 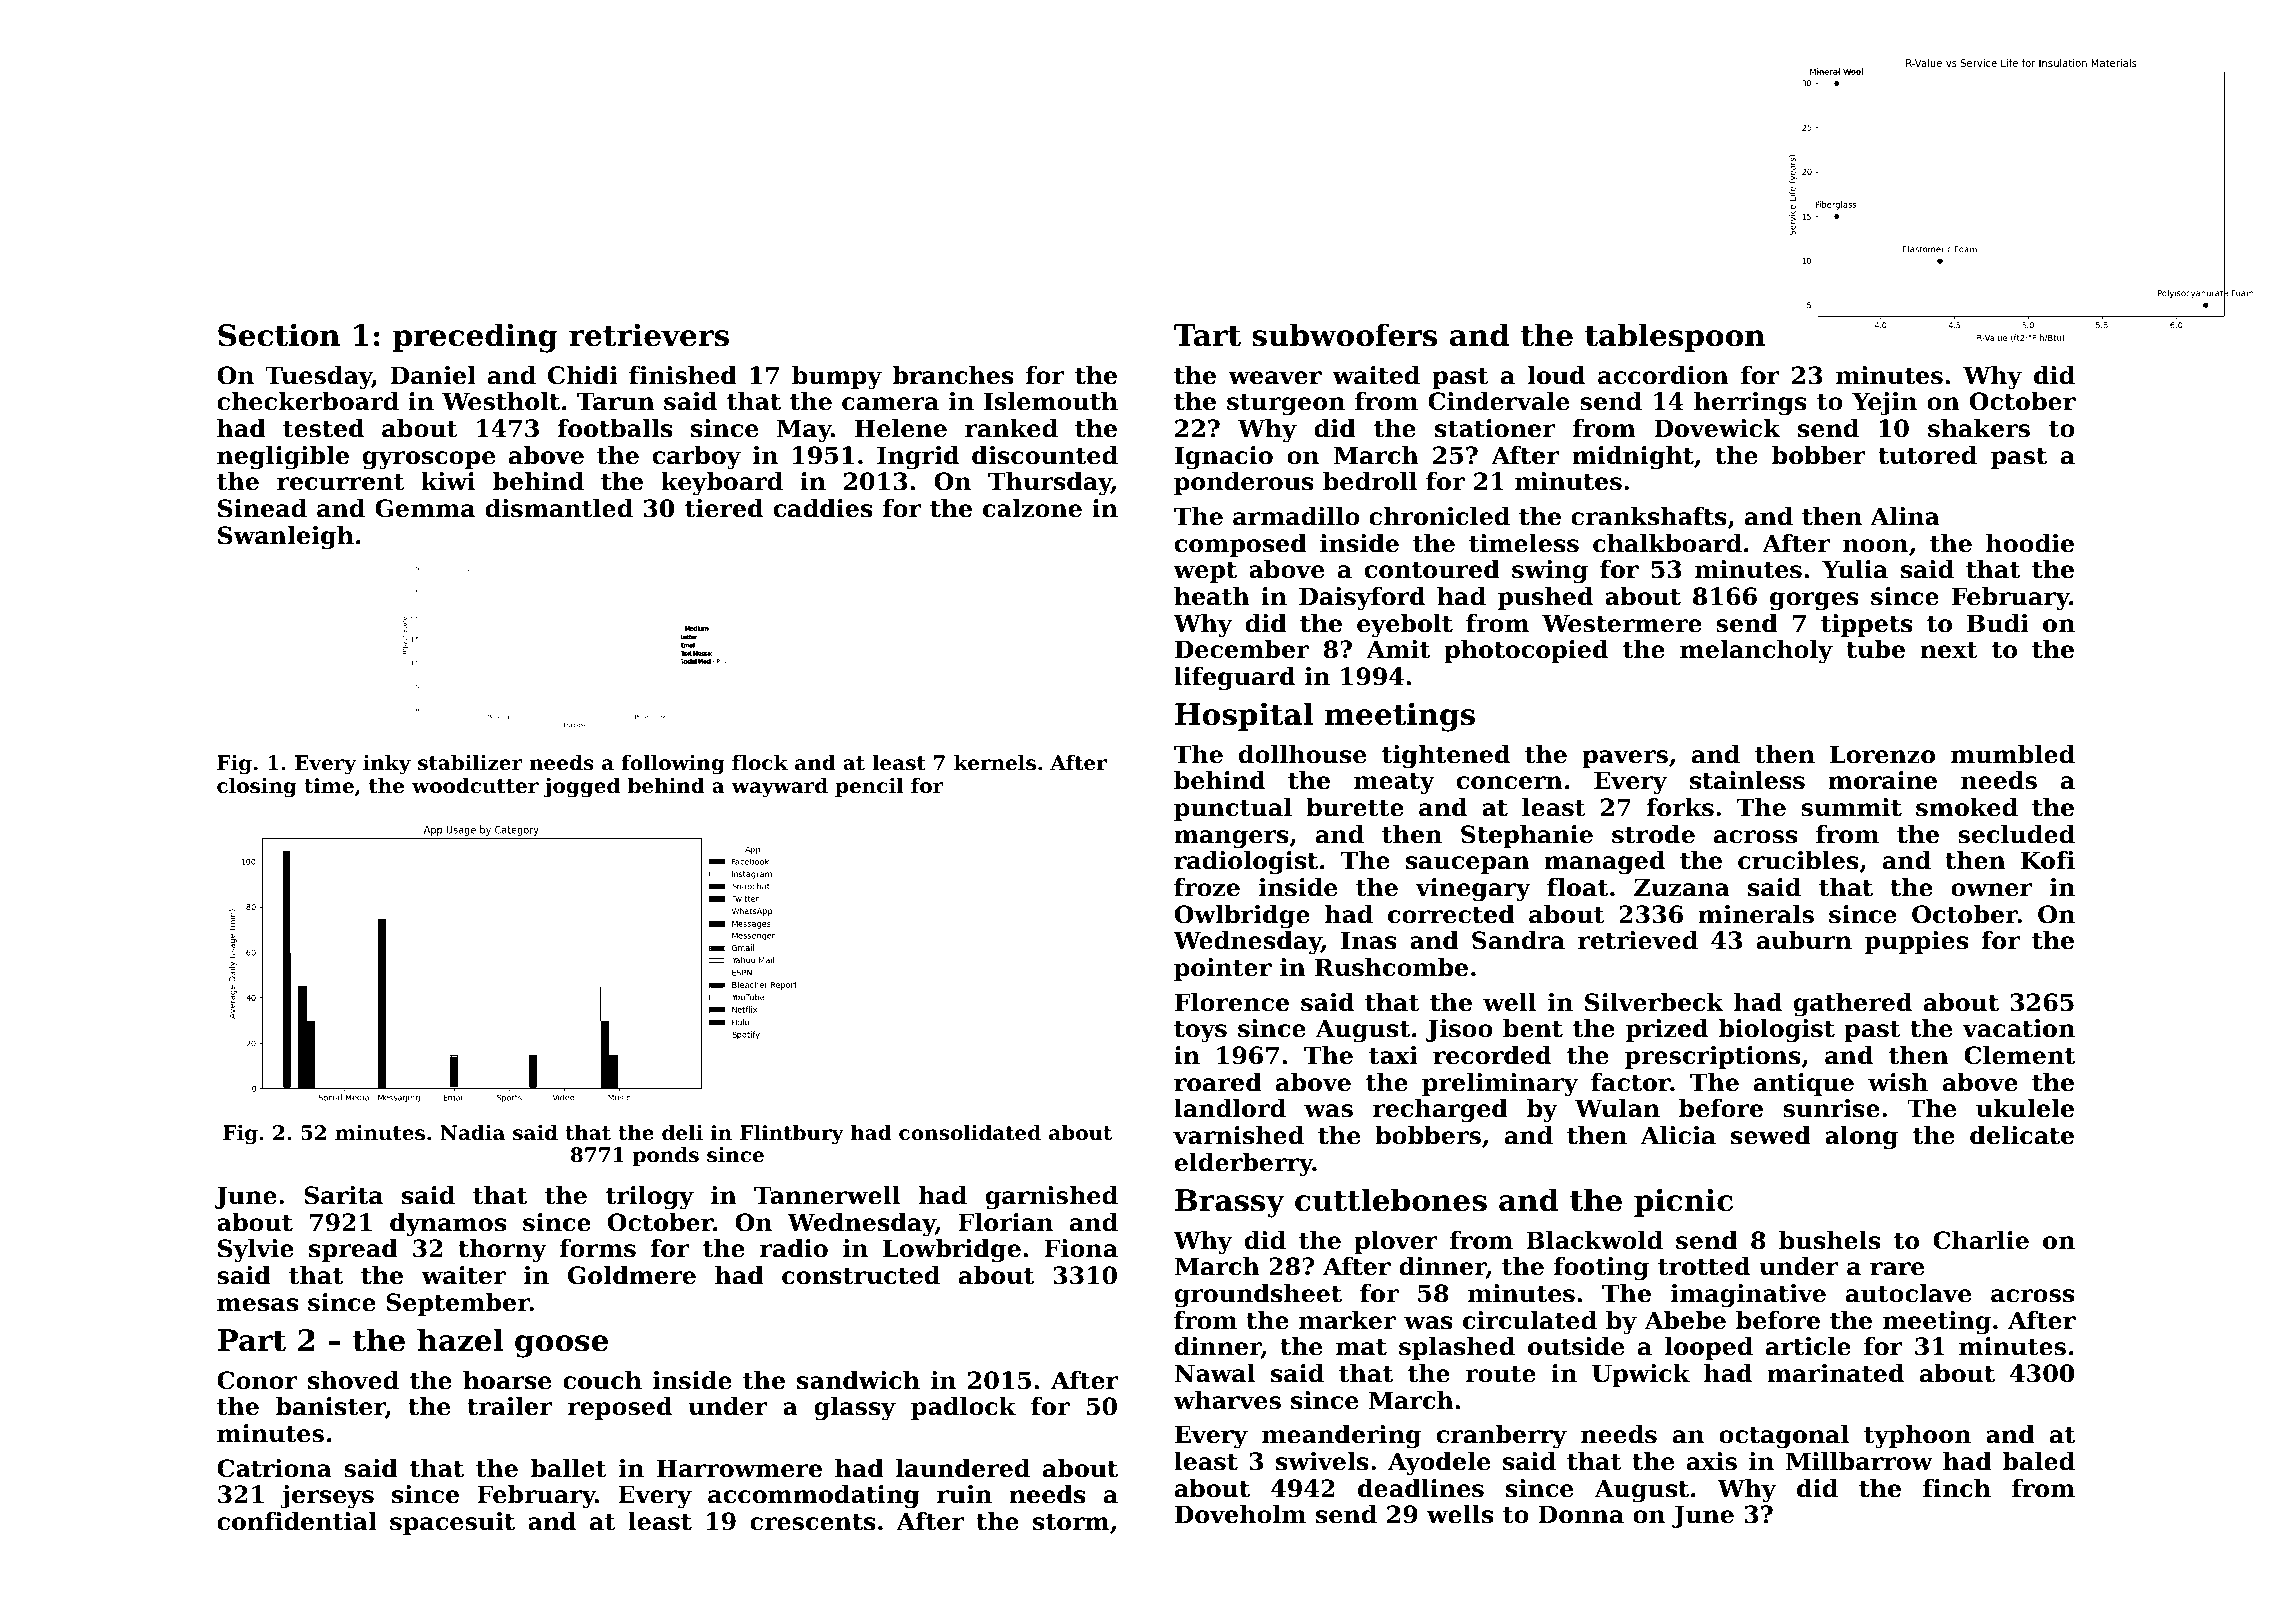 What do you see at coordinates (650, 1198) in the document?
I see `trilogy` at bounding box center [650, 1198].
